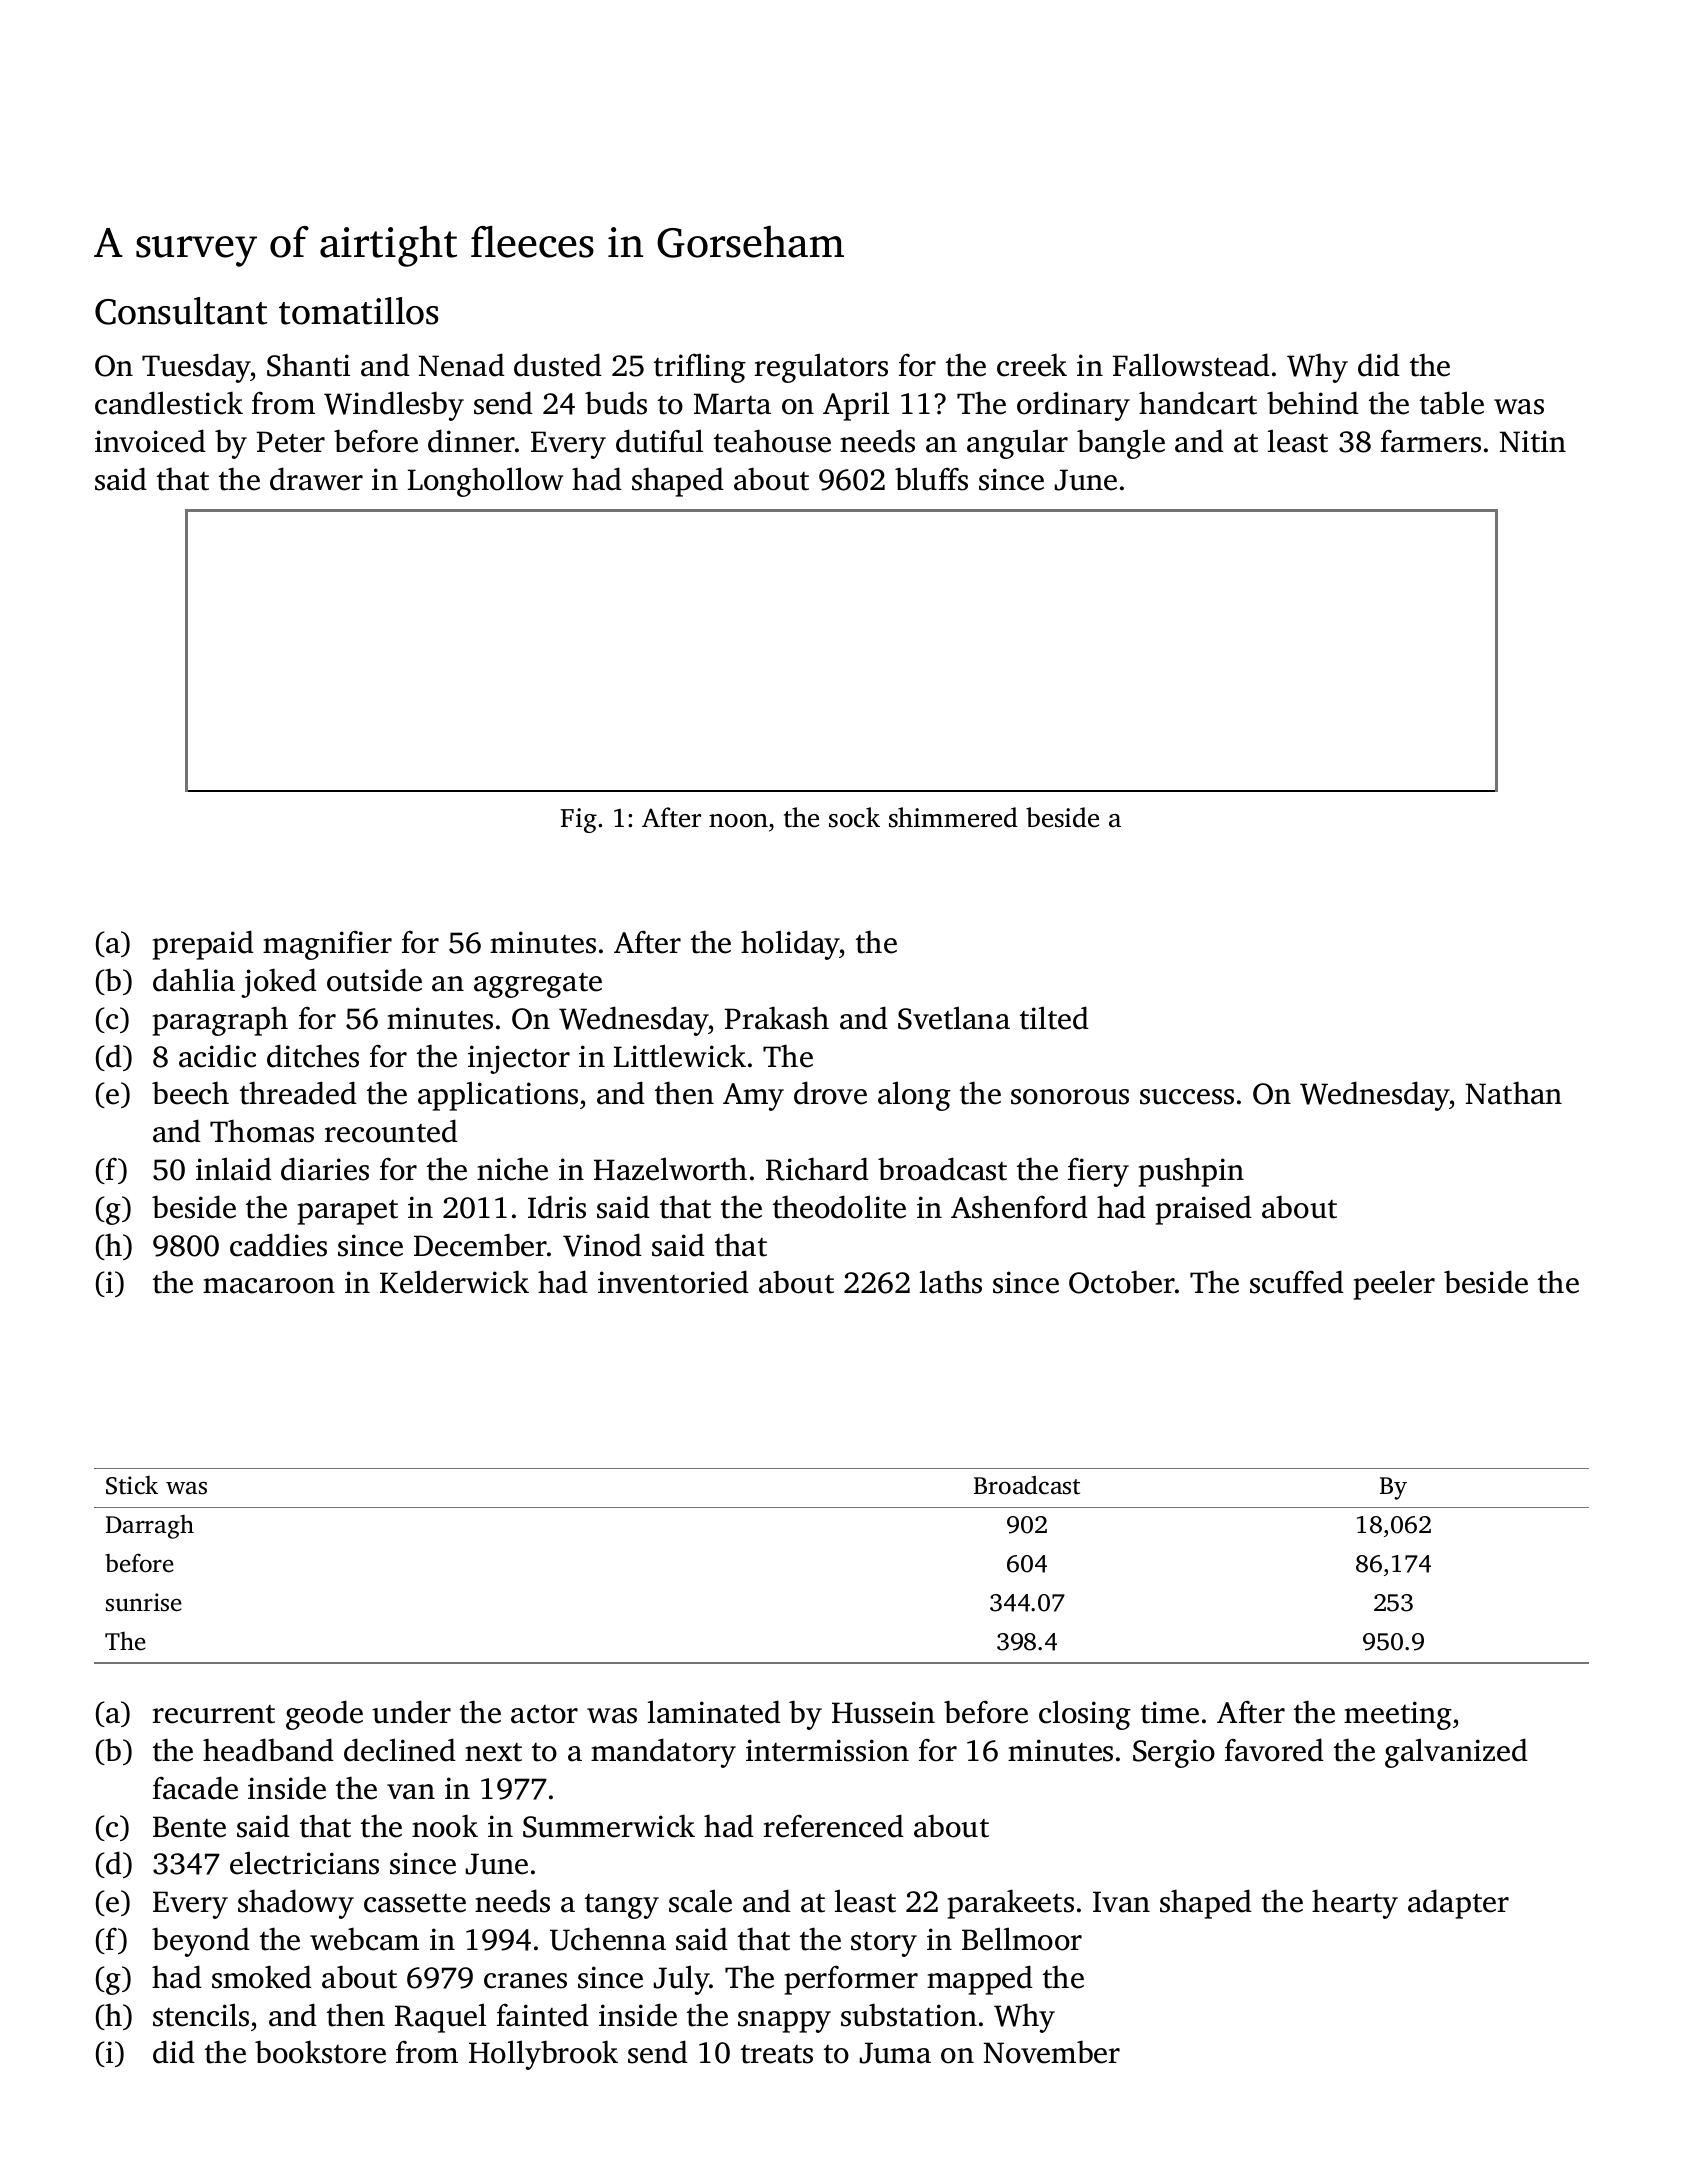 The image size is (1683, 2178). I want to click on Fig, so click(578, 820).
